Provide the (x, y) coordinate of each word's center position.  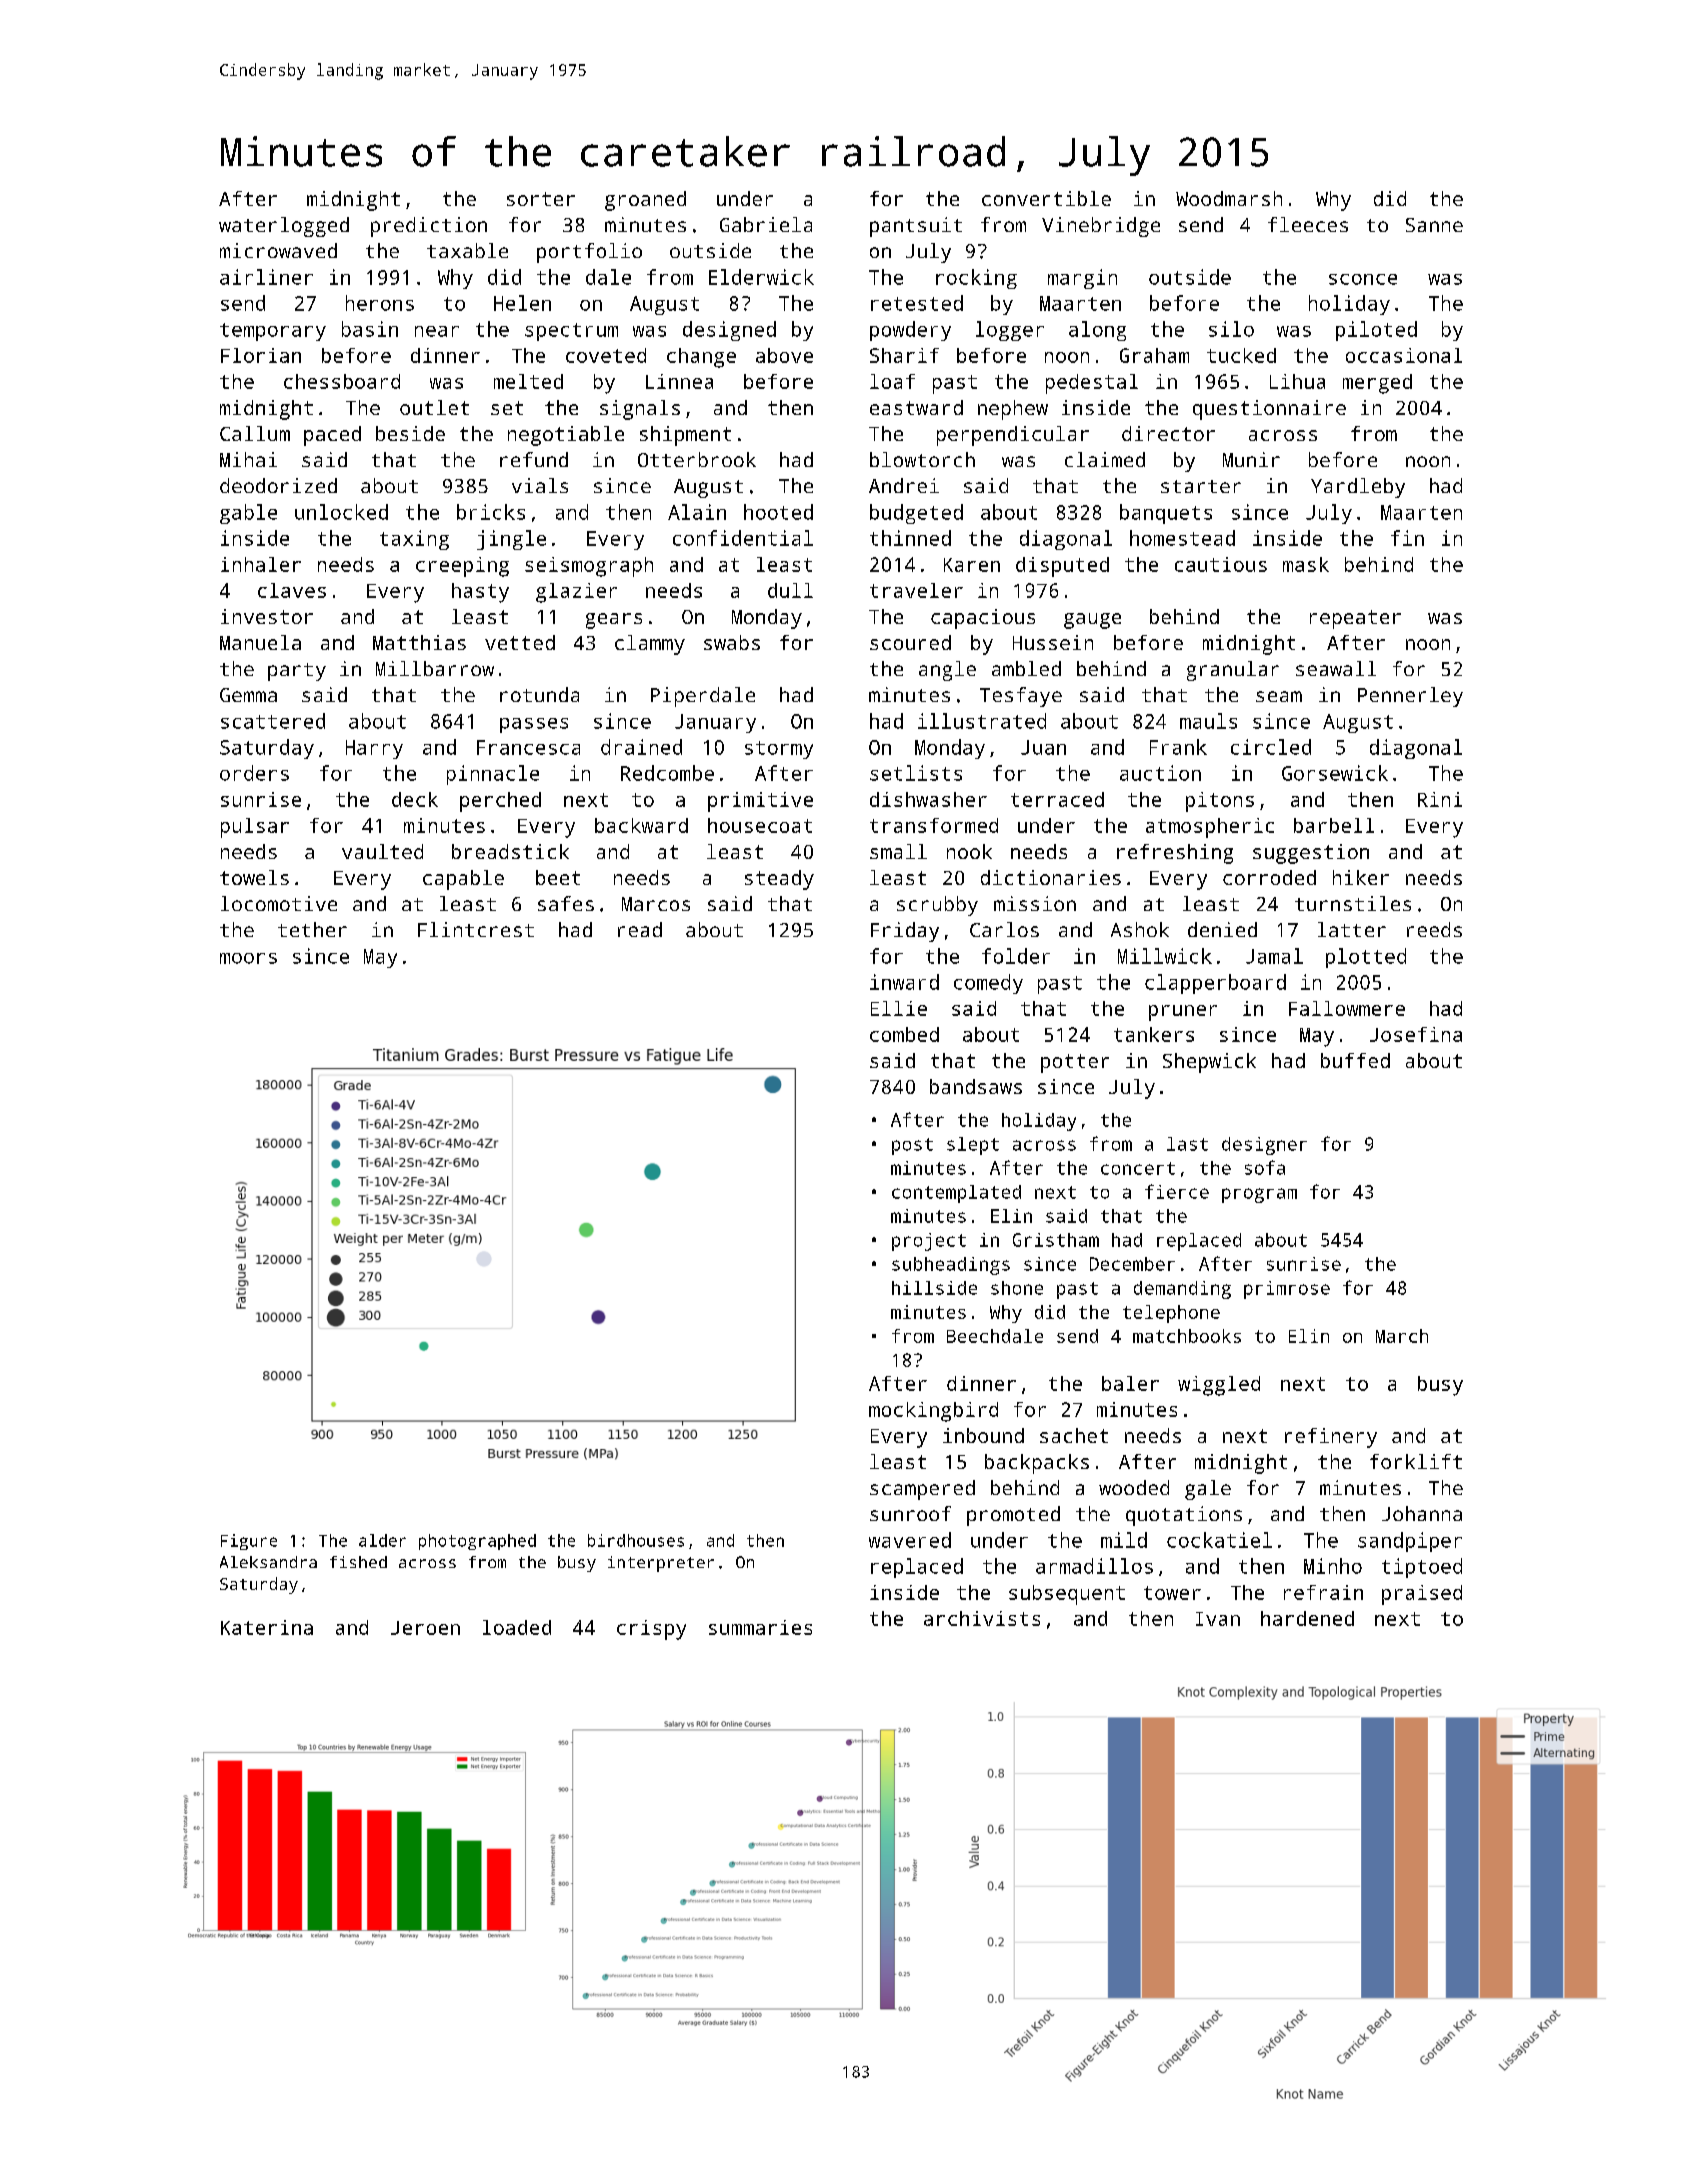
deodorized (278, 485)
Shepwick (1209, 1063)
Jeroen (425, 1628)
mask (1306, 564)
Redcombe (667, 773)
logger (1010, 331)
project (929, 1242)
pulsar (255, 828)
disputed (1062, 567)
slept (973, 1146)
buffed (1355, 1060)
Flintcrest (476, 929)
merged (1377, 384)
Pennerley (1410, 697)
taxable (467, 250)
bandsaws (976, 1086)
